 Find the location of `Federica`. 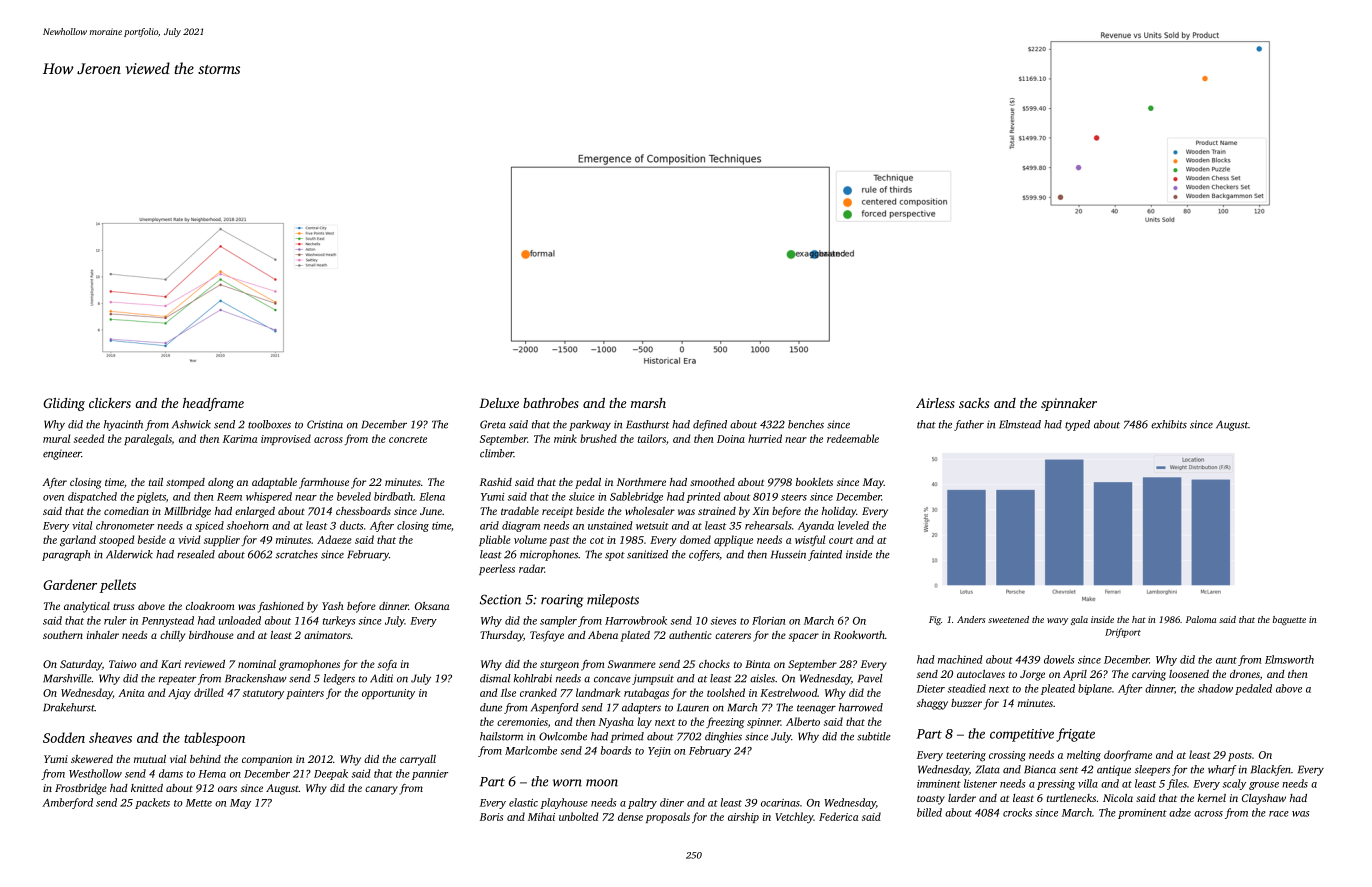

Federica is located at coordinates (838, 816).
